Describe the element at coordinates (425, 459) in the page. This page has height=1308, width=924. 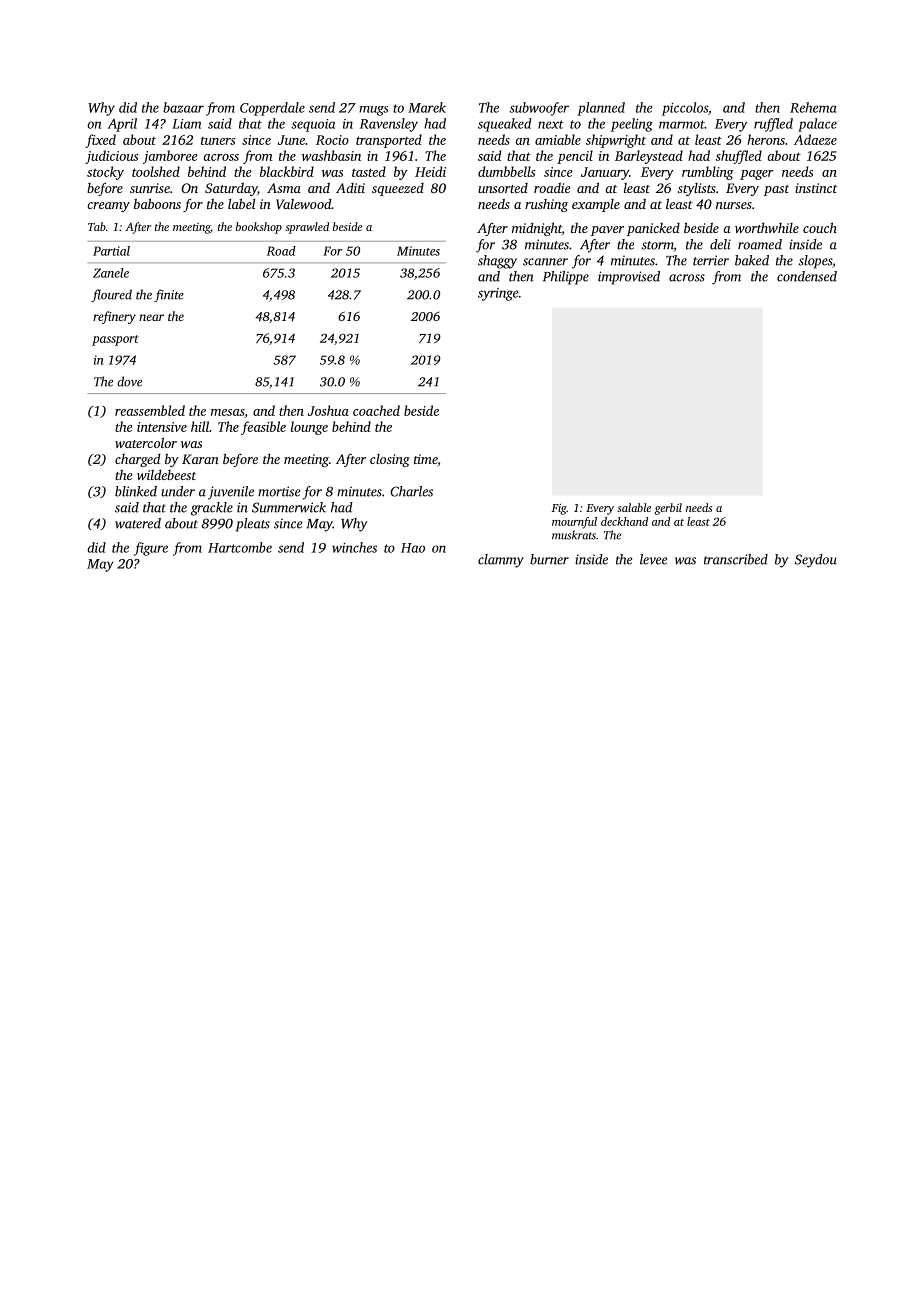
I see `time` at that location.
